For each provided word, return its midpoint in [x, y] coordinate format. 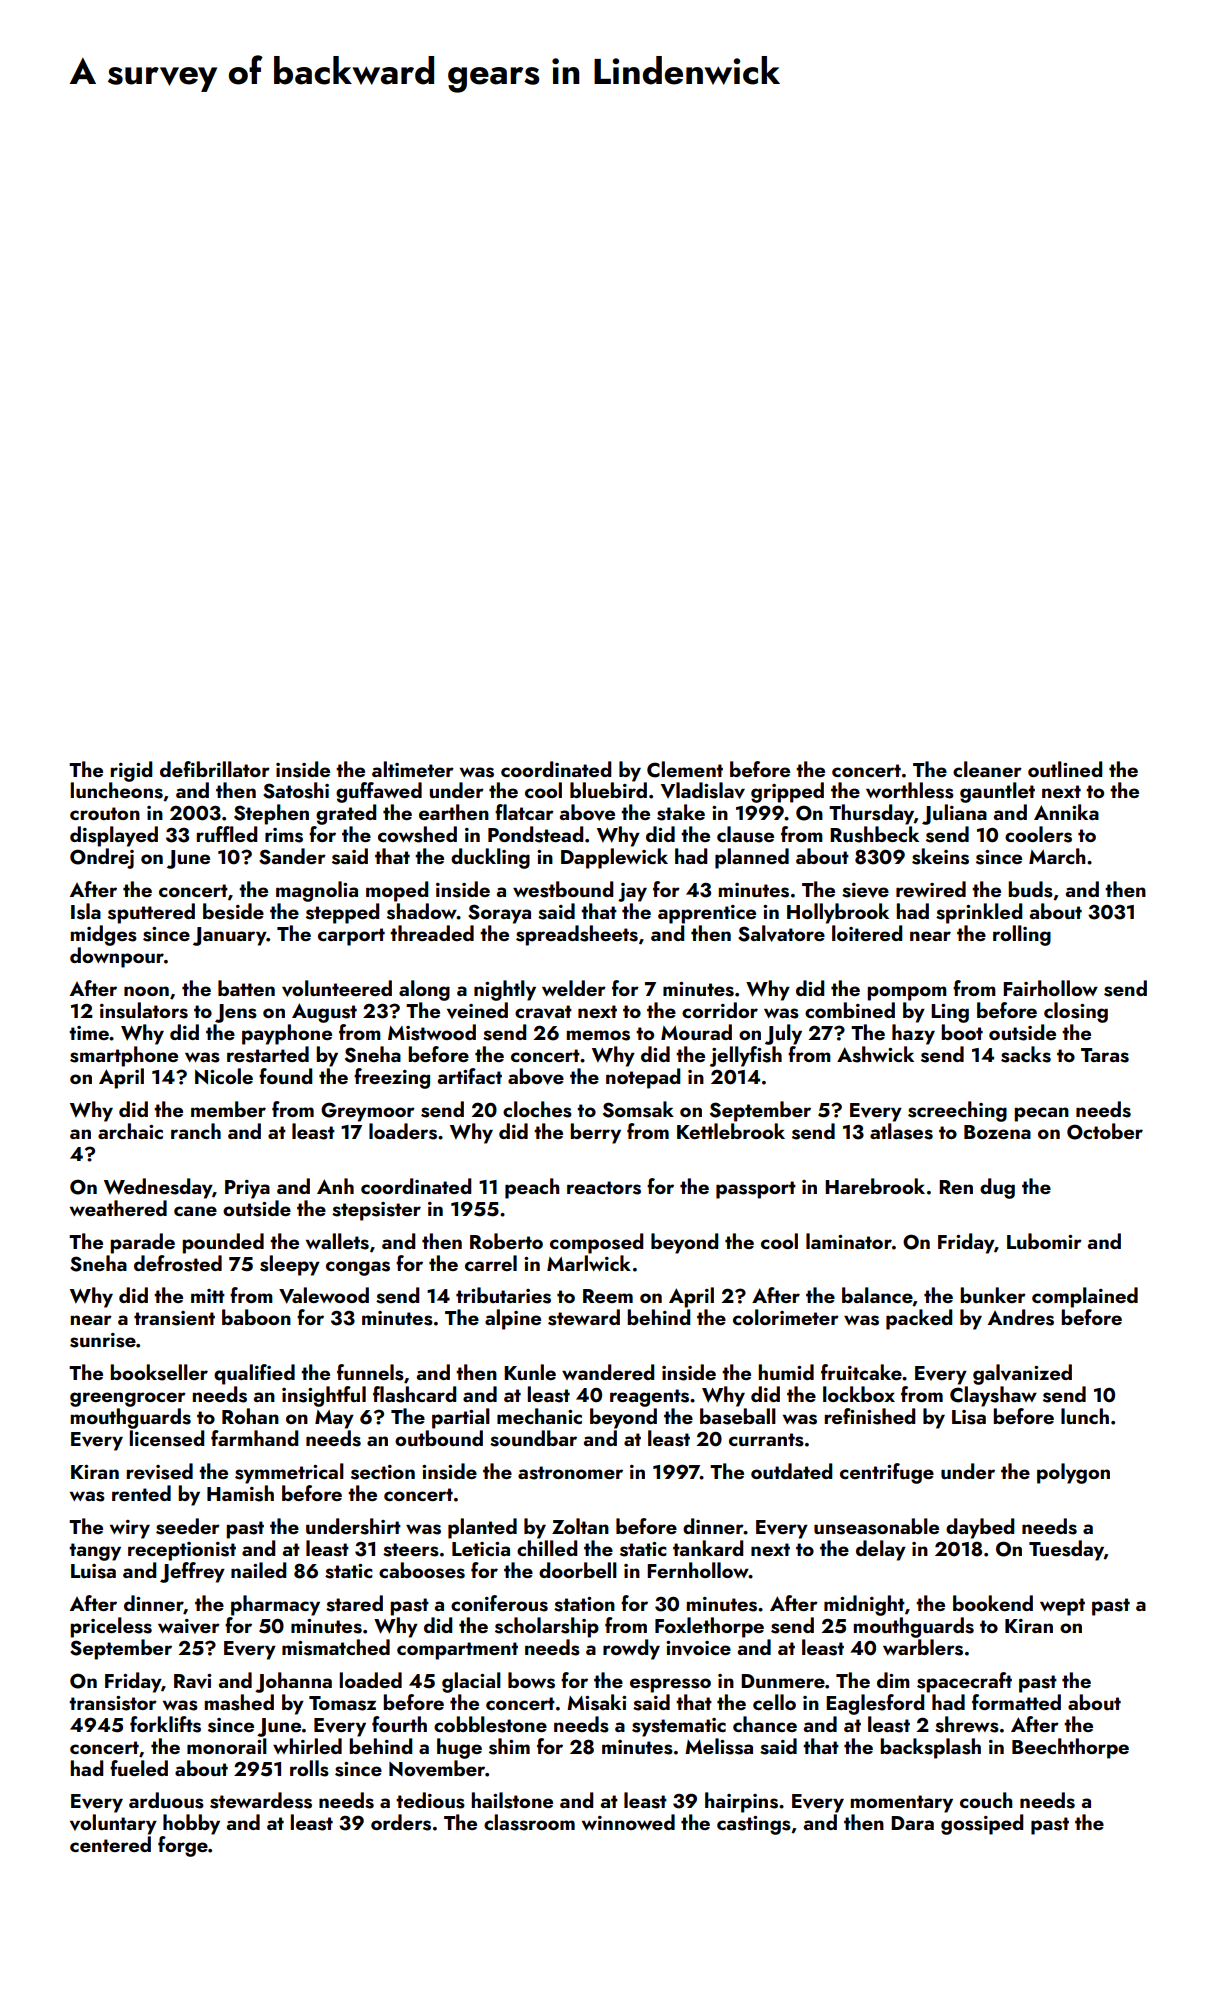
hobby [191, 1824]
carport [351, 937]
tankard [708, 1548]
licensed [167, 1438]
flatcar [524, 812]
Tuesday [1066, 1550]
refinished [870, 1416]
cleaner [987, 769]
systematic [679, 1727]
